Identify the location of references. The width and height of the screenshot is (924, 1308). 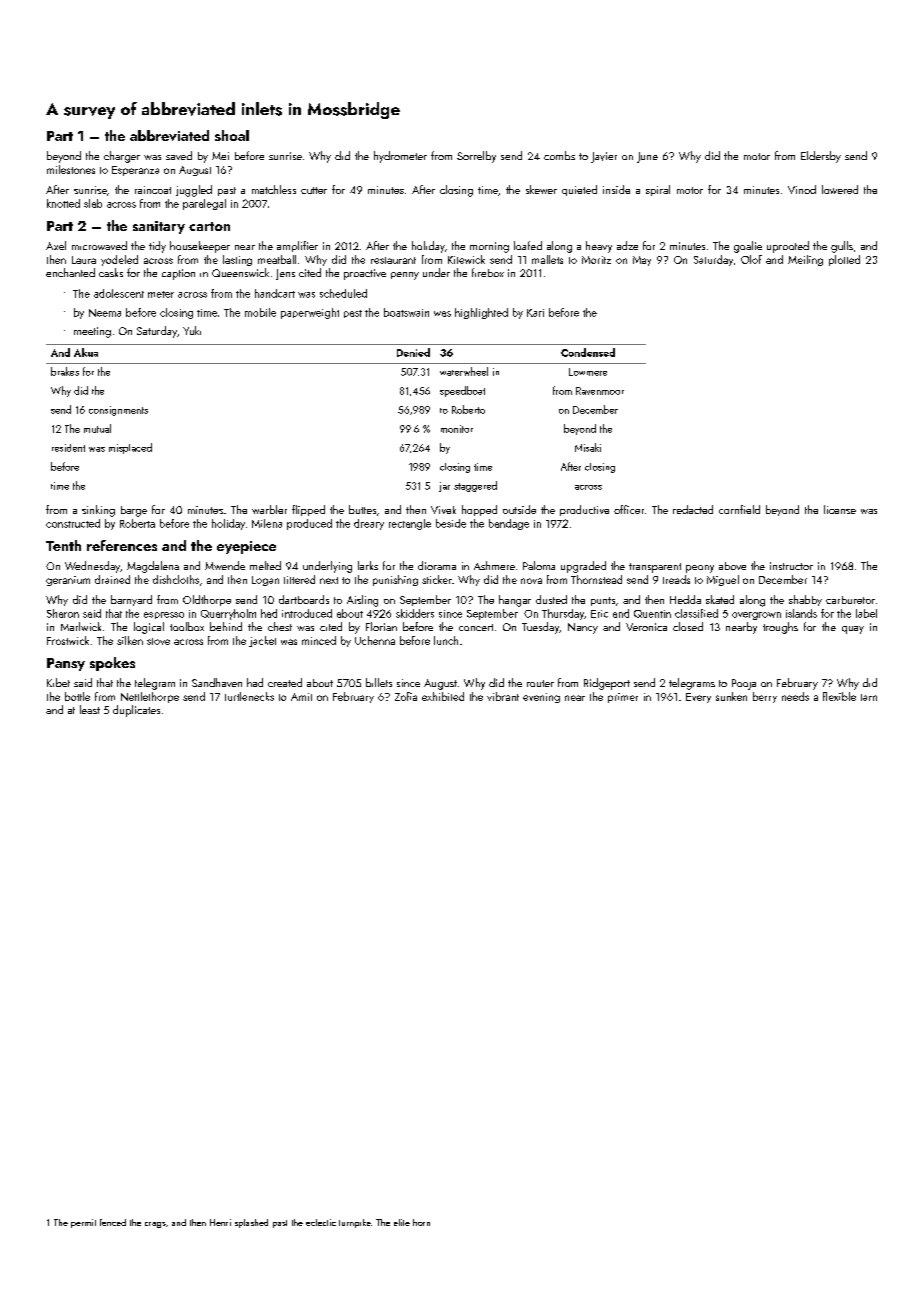
(122, 545).
